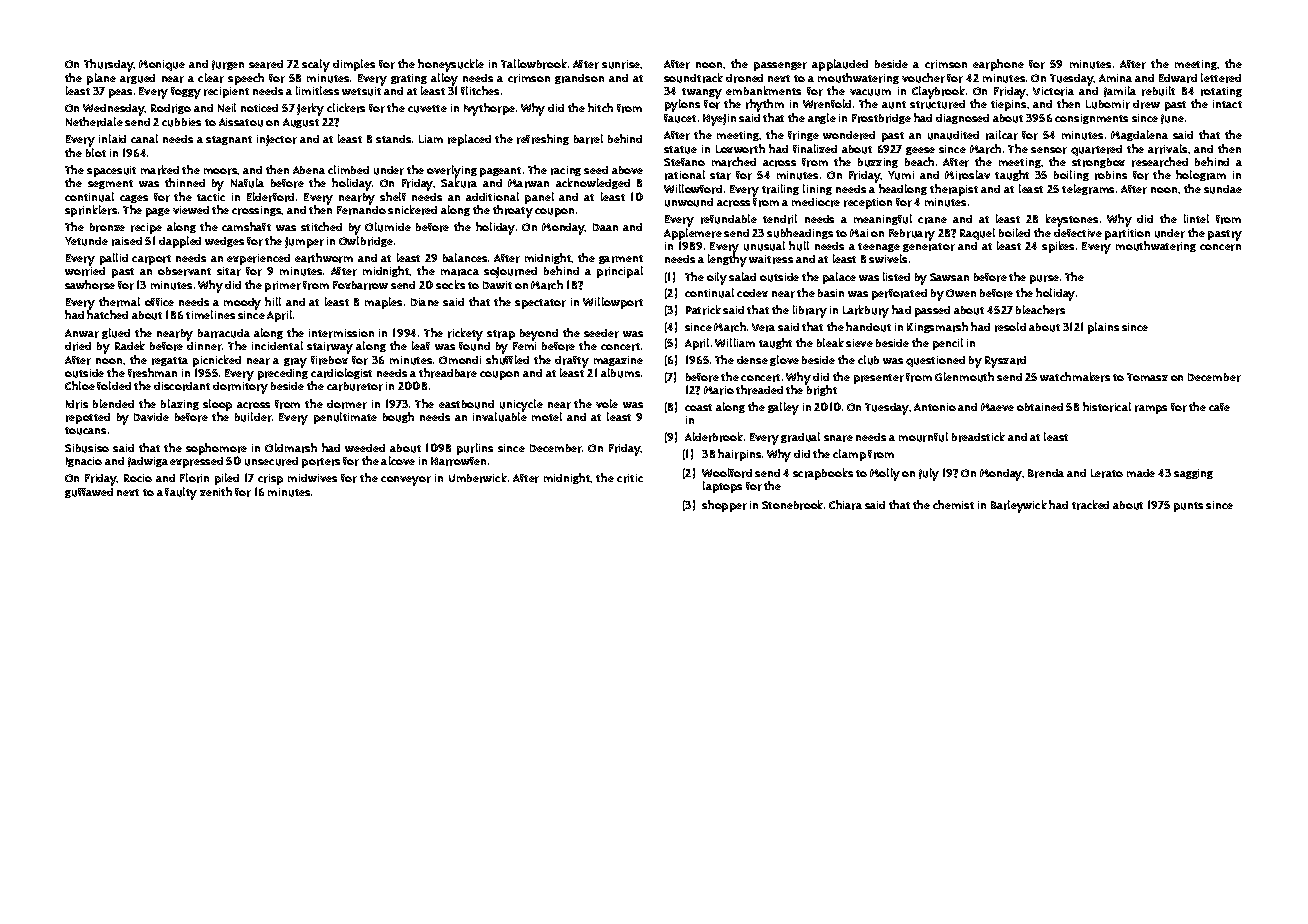 The image size is (1308, 924). I want to click on jumper, so click(304, 242).
